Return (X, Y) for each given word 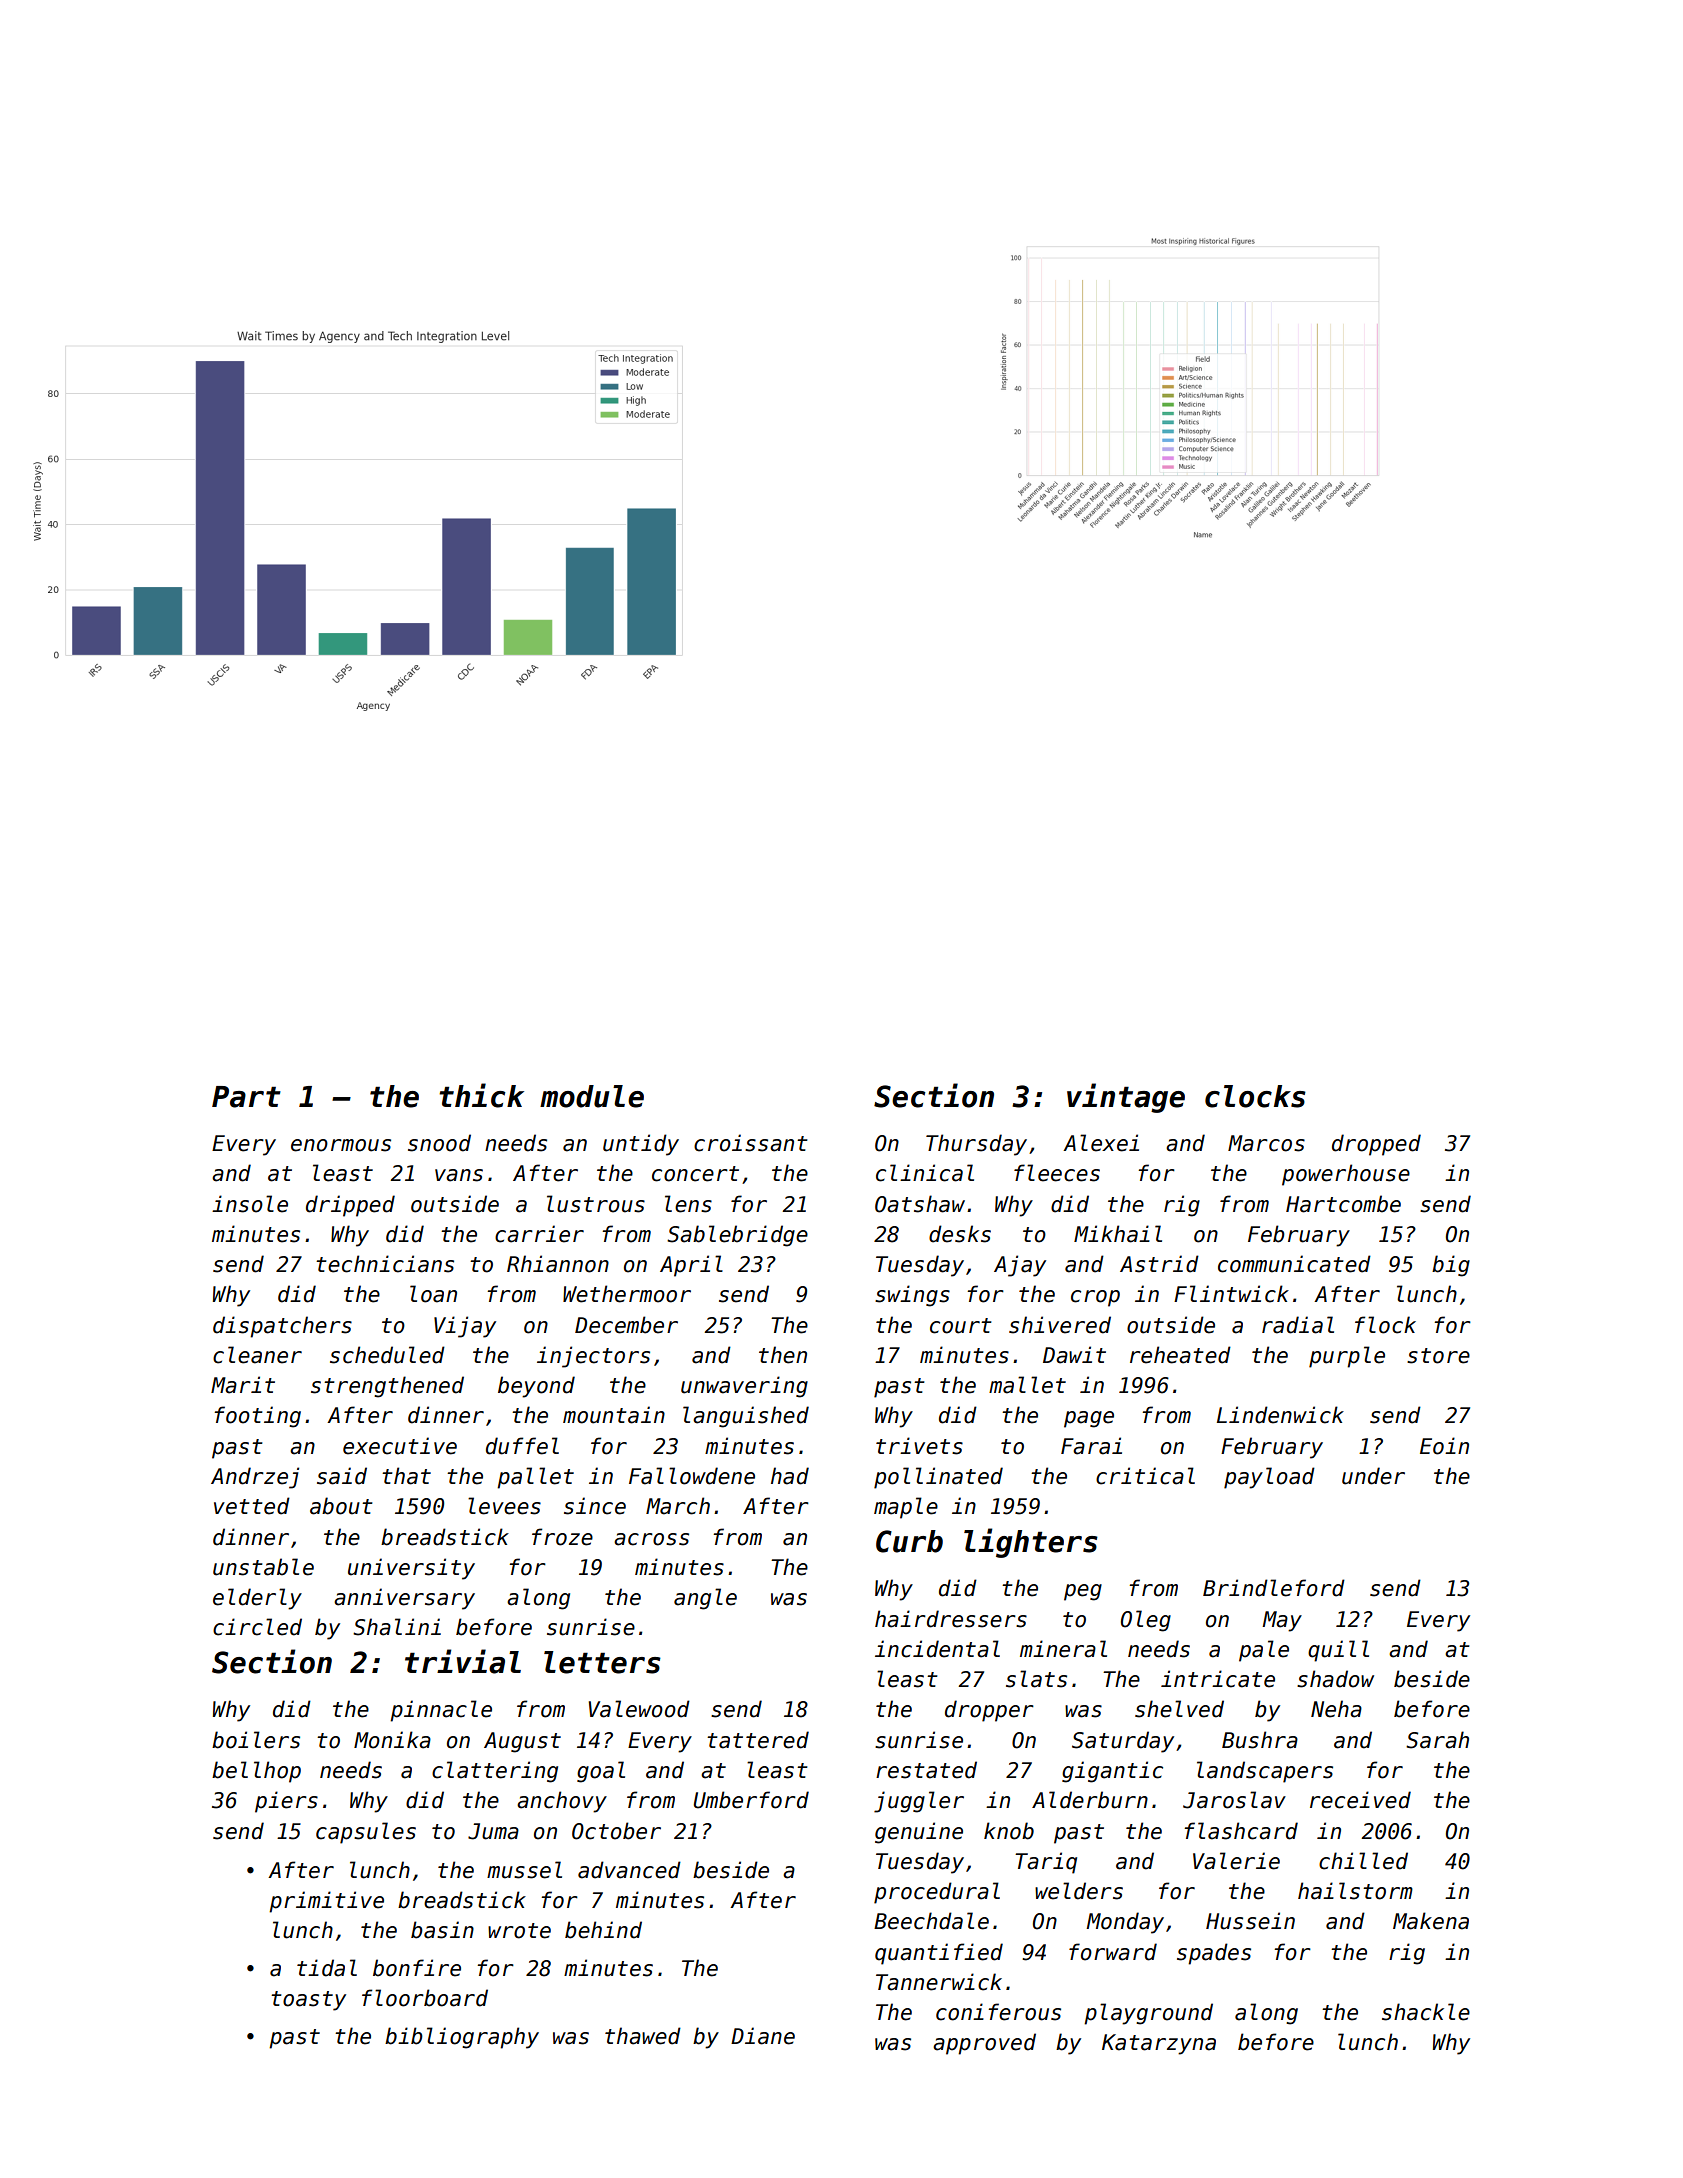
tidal (327, 1968)
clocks (1255, 1096)
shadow (1335, 1679)
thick (481, 1095)
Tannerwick (939, 1982)
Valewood (639, 1709)
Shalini (397, 1627)
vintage (1126, 1098)
